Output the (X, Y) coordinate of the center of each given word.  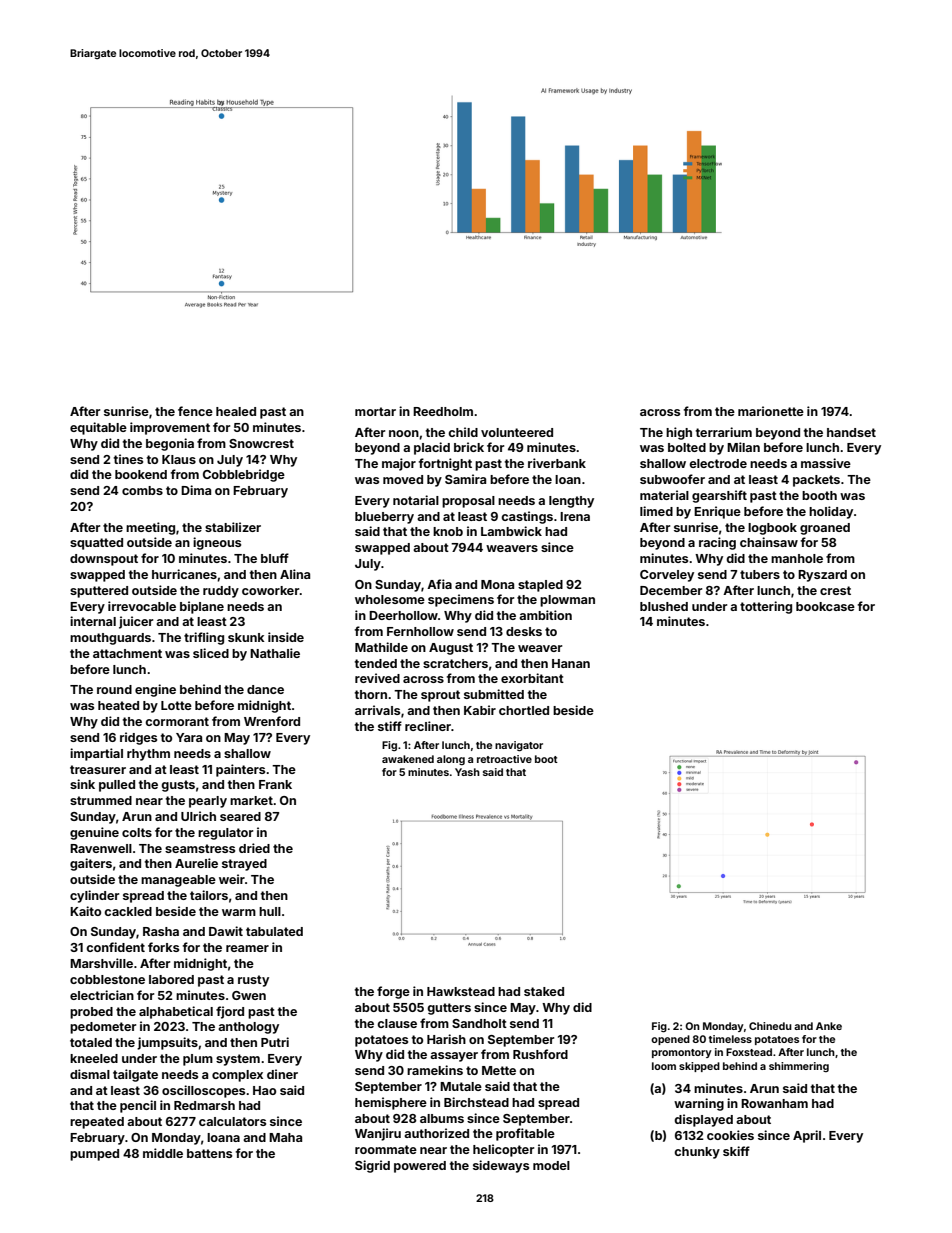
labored (171, 979)
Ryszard (822, 576)
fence (195, 411)
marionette (771, 411)
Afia (439, 584)
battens (209, 1153)
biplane (202, 607)
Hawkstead (461, 991)
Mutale (461, 1086)
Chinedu (770, 1026)
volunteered (517, 432)
